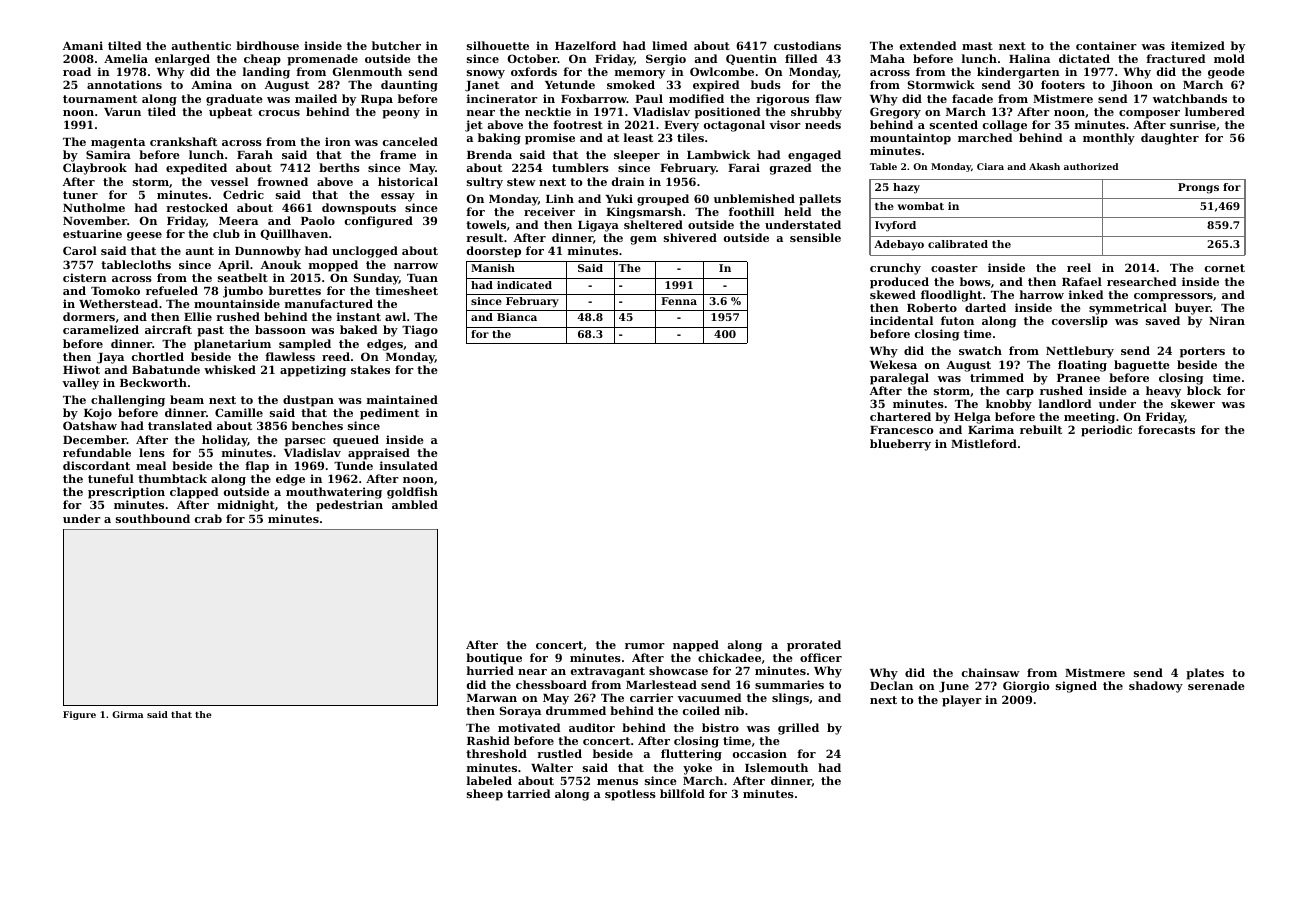  What do you see at coordinates (77, 71) in the document?
I see `road` at bounding box center [77, 71].
